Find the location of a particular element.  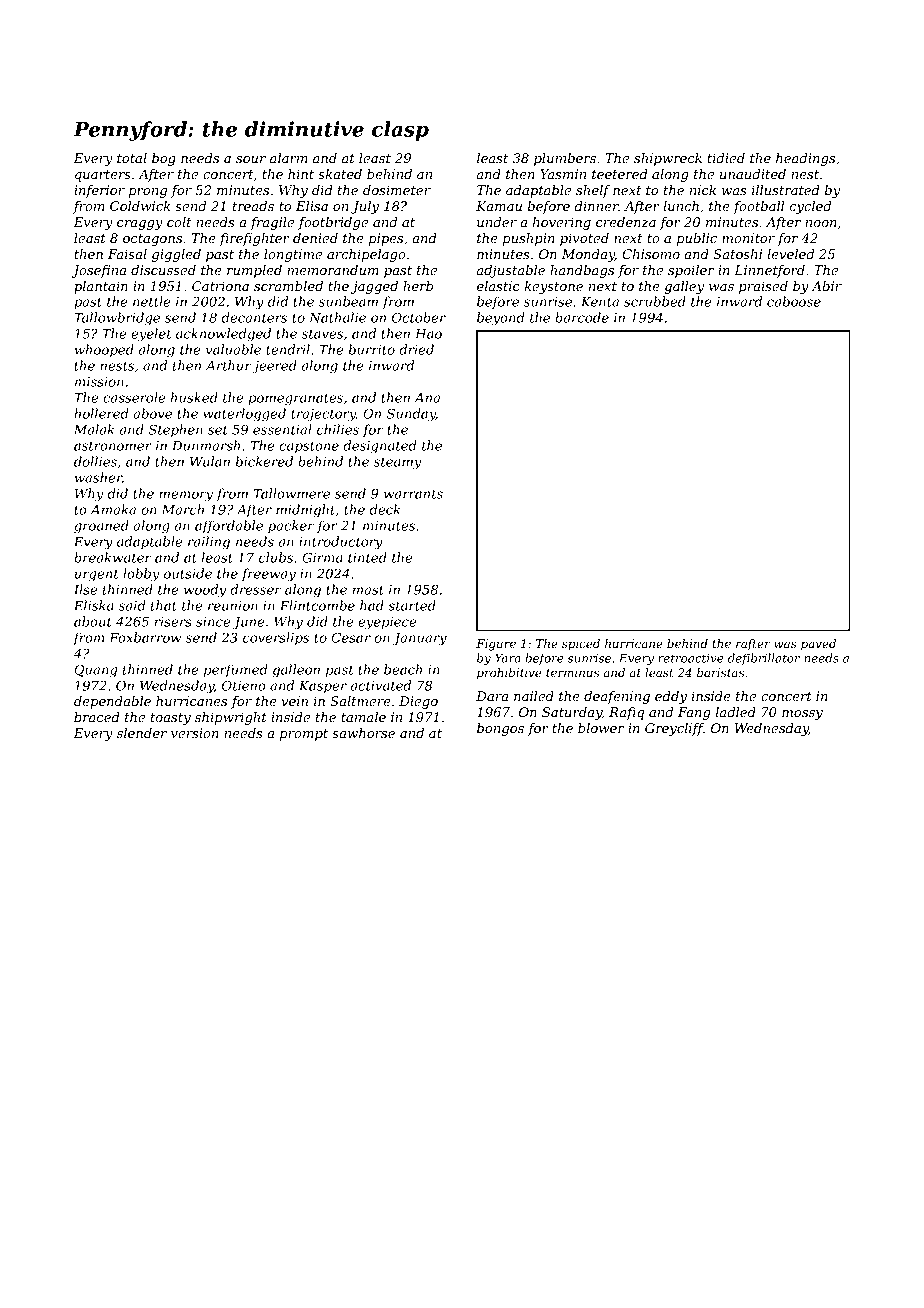

sawhorse is located at coordinates (363, 733).
